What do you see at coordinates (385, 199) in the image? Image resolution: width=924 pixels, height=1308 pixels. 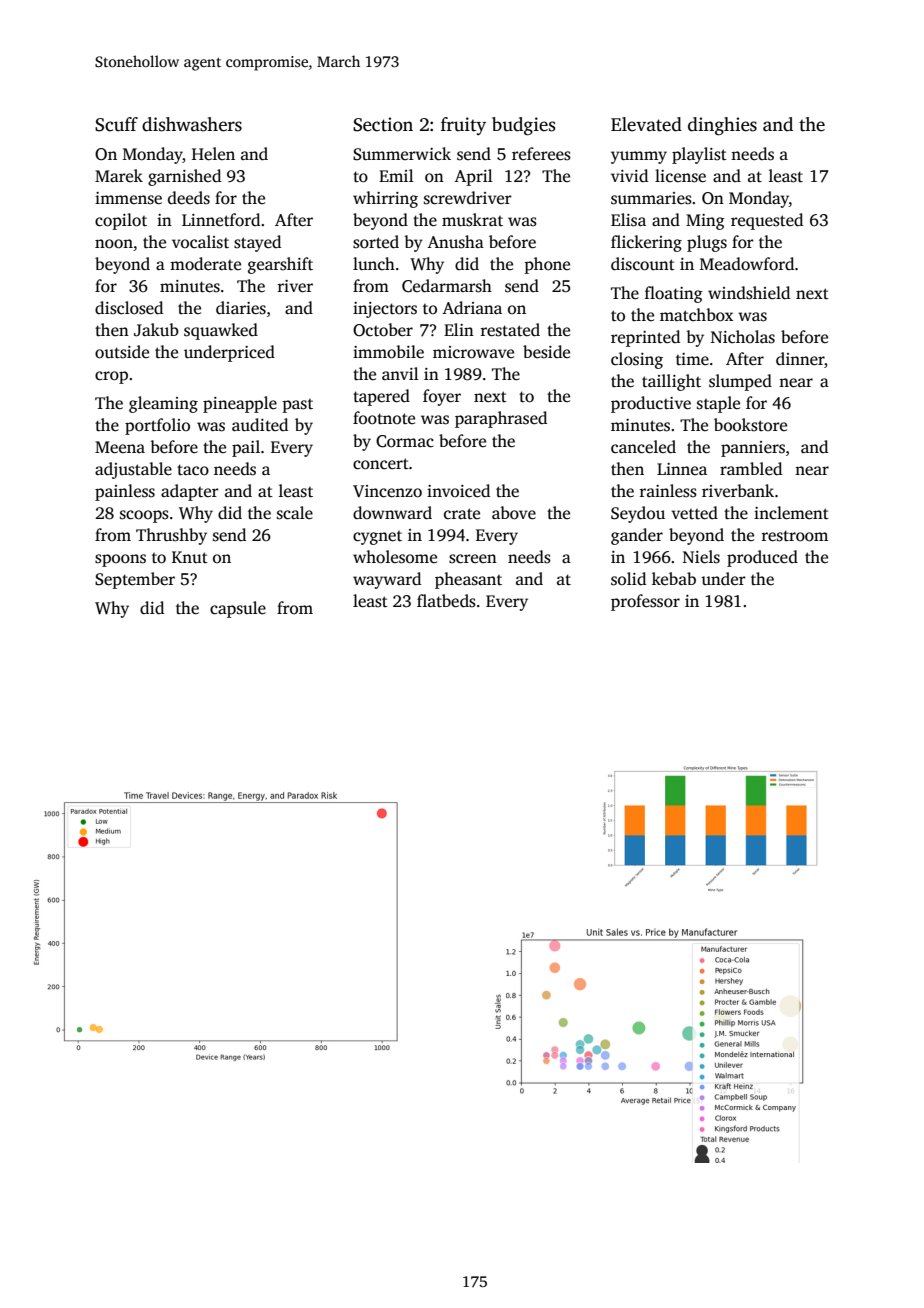 I see `whirring` at bounding box center [385, 199].
